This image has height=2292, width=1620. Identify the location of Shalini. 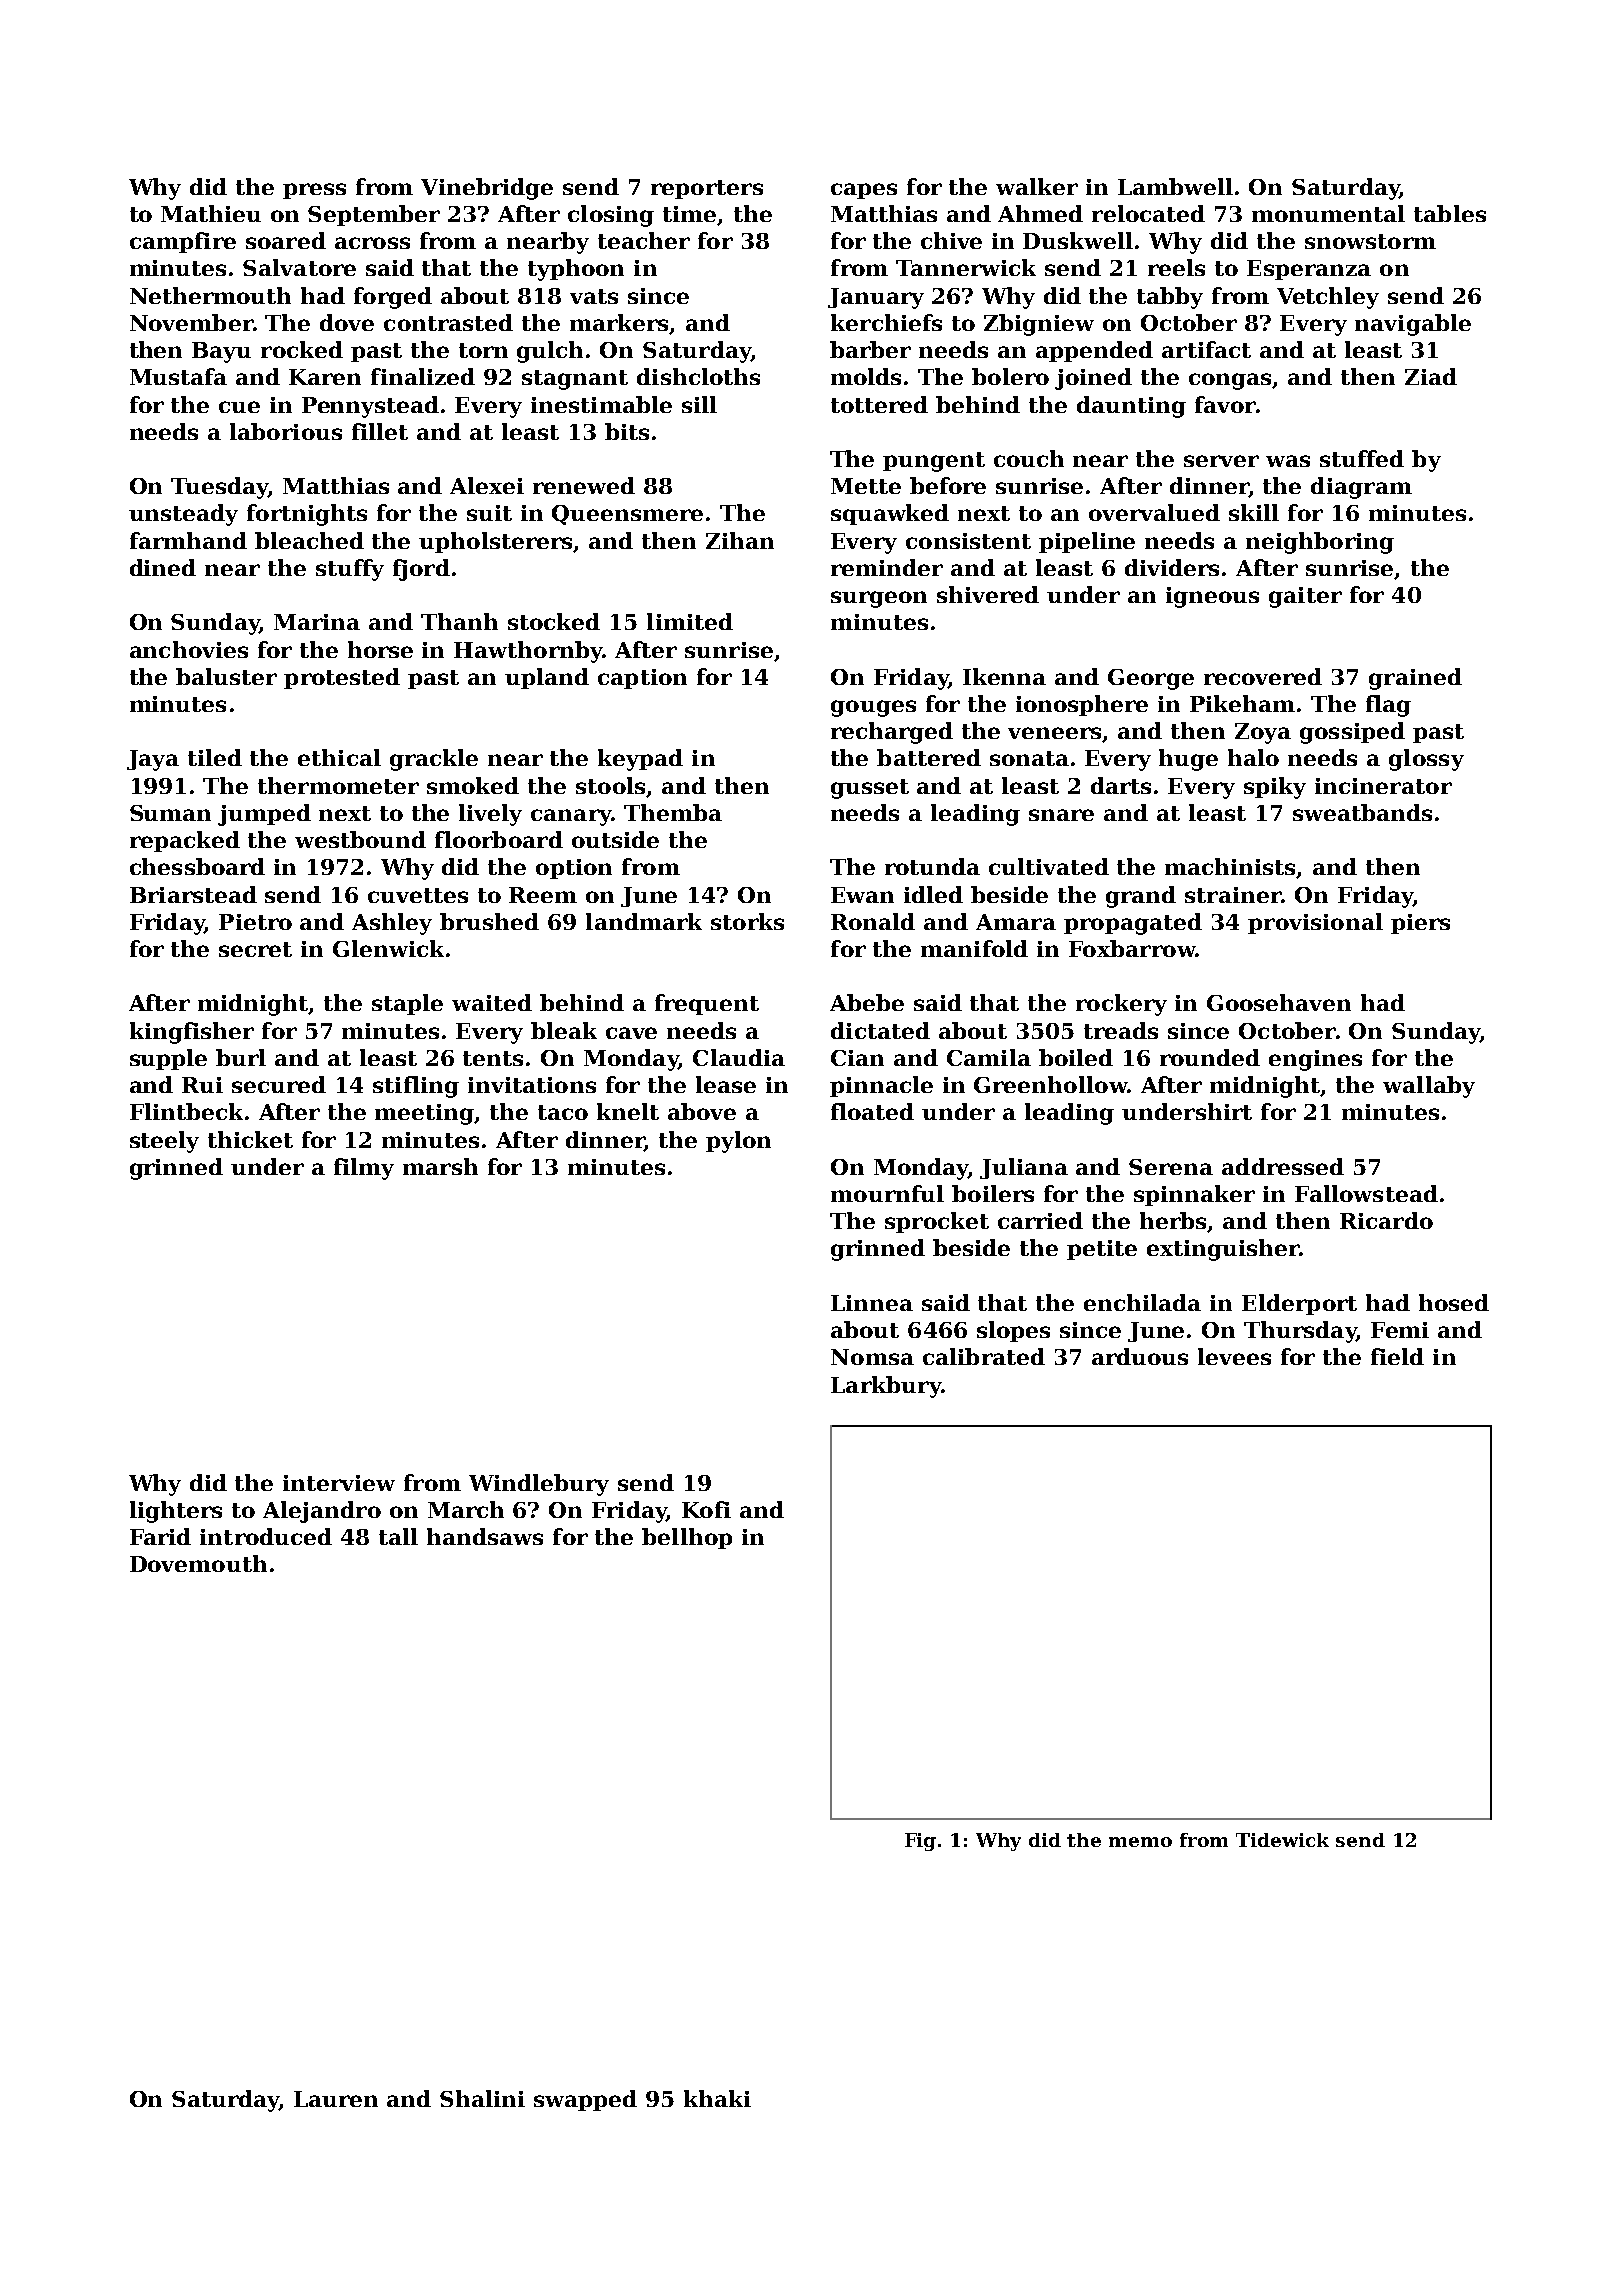
(482, 2098).
